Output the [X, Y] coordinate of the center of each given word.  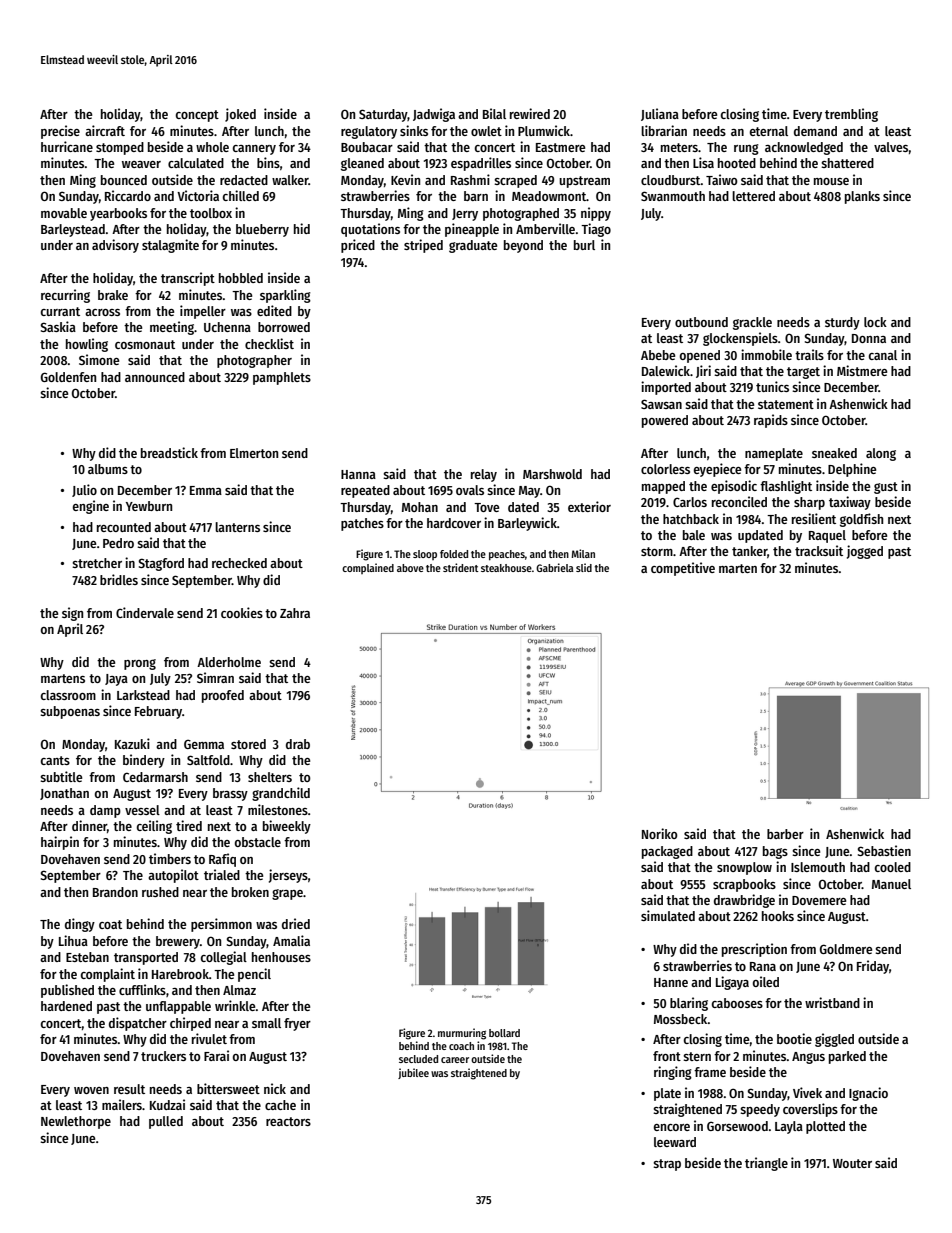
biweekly [287, 827]
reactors [288, 1121]
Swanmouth [673, 196]
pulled [166, 1122]
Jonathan [64, 794]
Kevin [405, 179]
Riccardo [128, 195]
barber [785, 834]
